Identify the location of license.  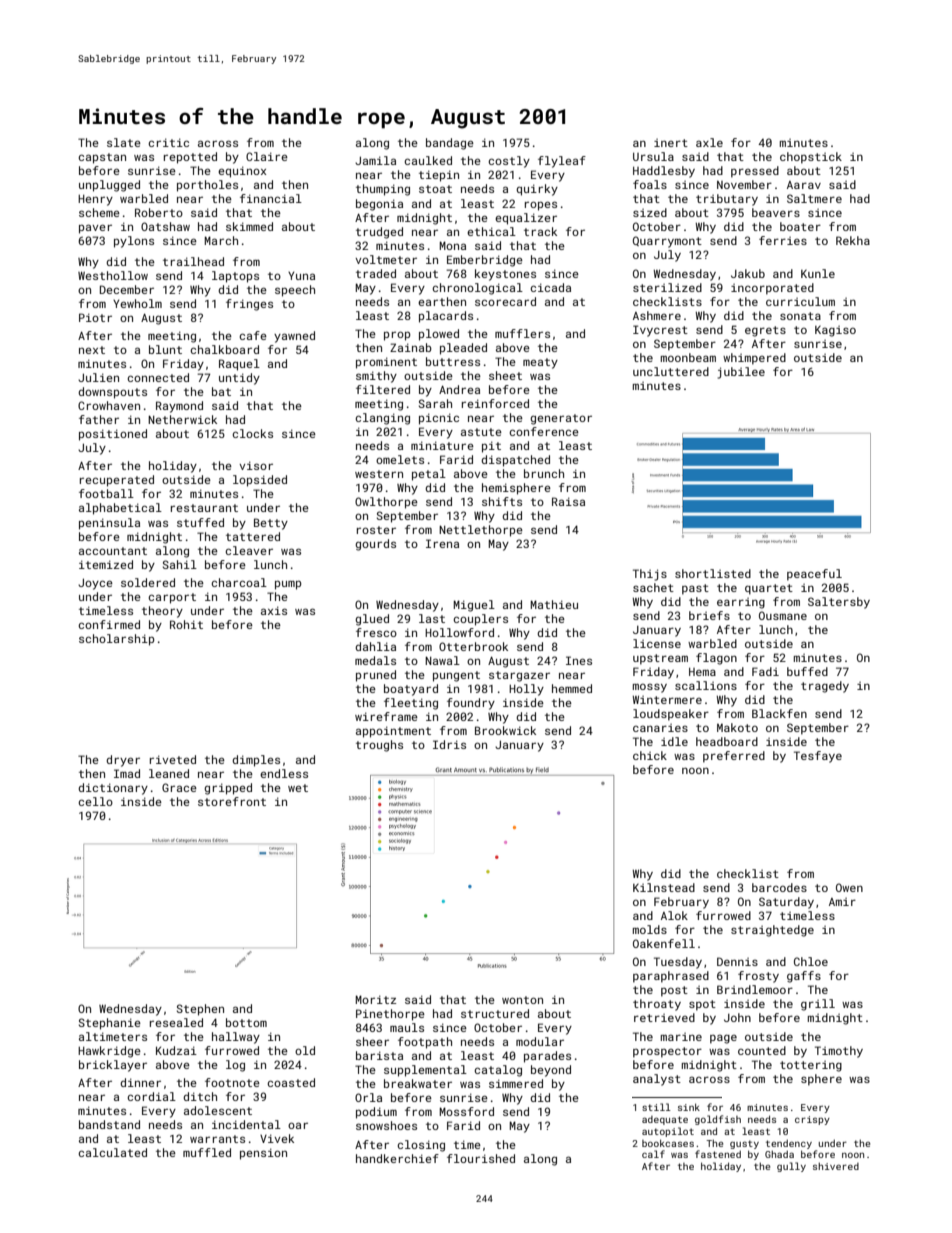
(657, 643).
